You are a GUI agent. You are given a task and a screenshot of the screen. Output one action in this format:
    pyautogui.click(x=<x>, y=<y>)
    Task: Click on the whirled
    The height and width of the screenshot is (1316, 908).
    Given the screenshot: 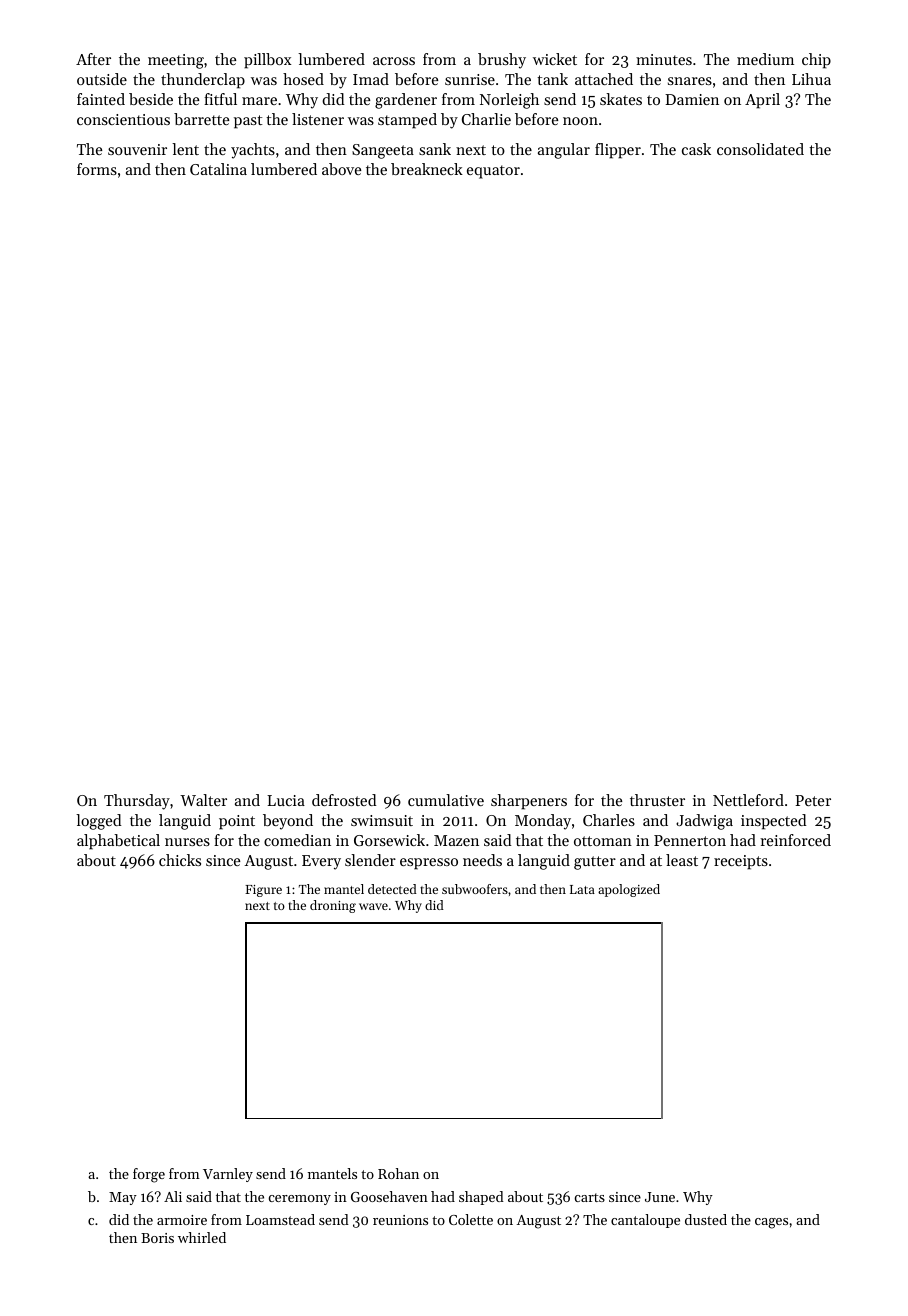 What is the action you would take?
    pyautogui.click(x=202, y=1237)
